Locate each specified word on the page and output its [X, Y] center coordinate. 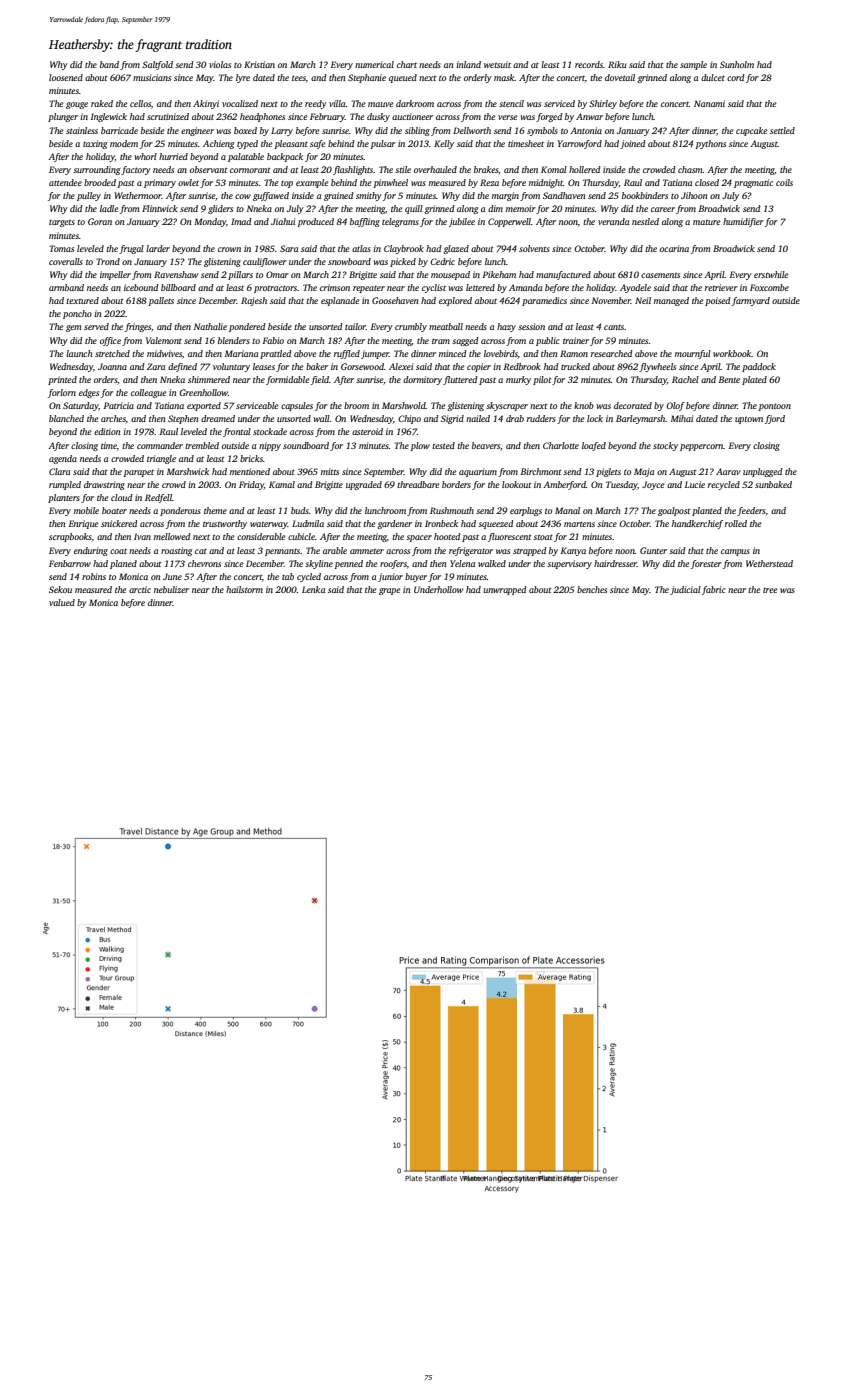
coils [784, 182]
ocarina [674, 248]
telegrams [400, 222]
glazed [456, 249]
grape [390, 591]
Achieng [219, 144]
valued [62, 602]
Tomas [61, 248]
